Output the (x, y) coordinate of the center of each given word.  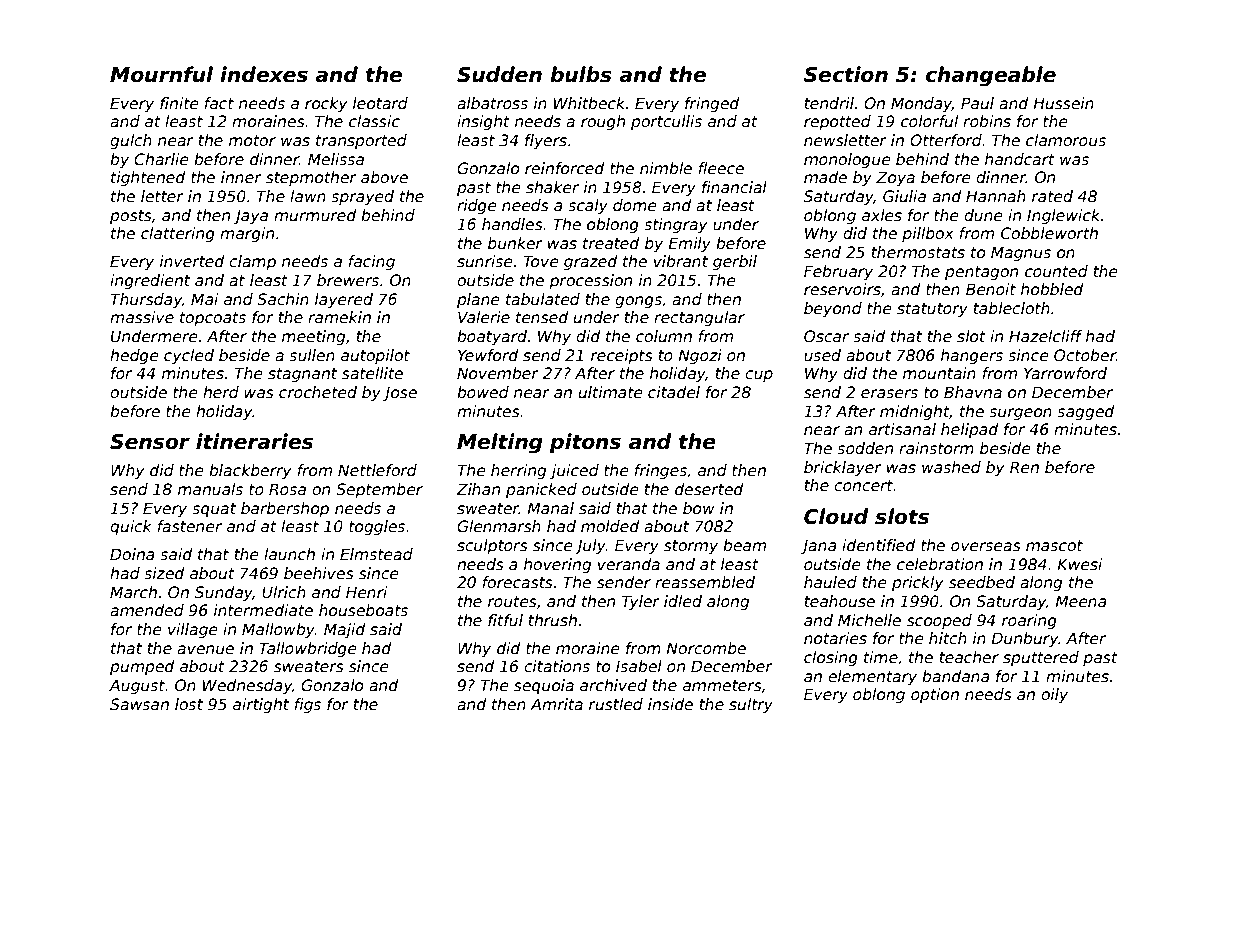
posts (131, 217)
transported (361, 141)
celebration (940, 564)
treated (611, 243)
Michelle (869, 620)
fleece (721, 168)
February (838, 272)
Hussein (1064, 103)
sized (164, 573)
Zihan (478, 489)
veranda (629, 564)
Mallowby (278, 630)
